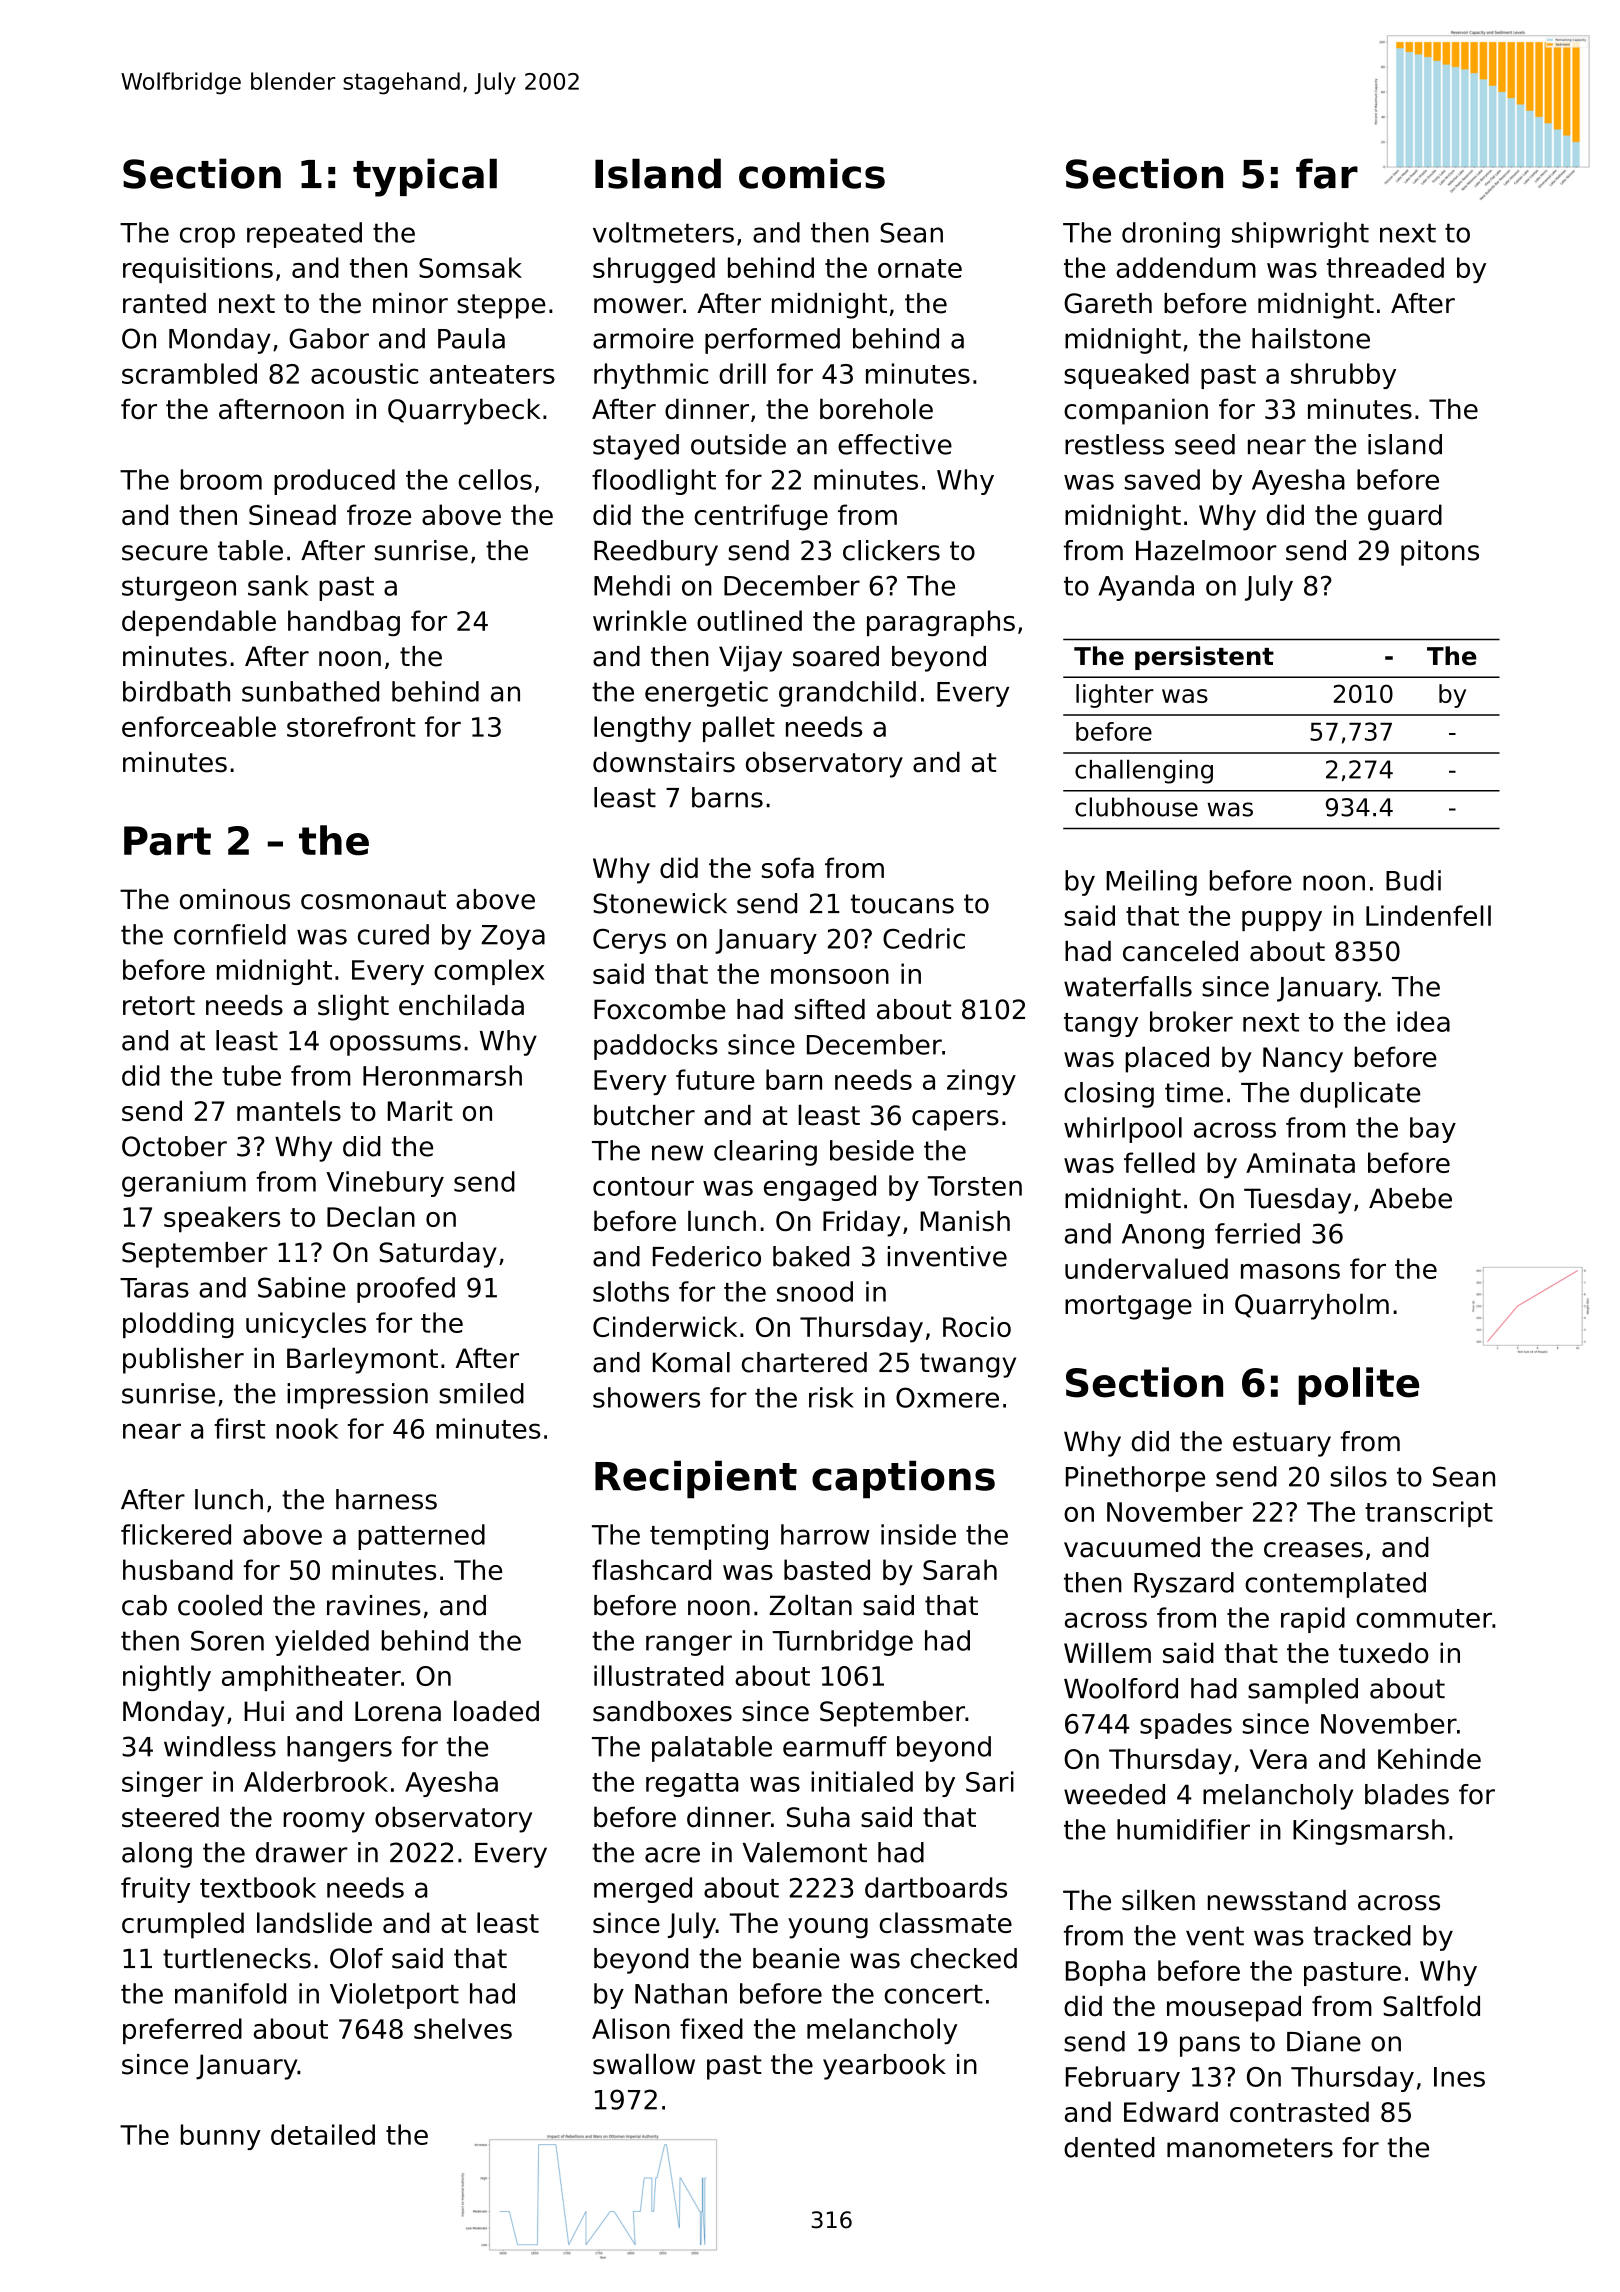  Describe the element at coordinates (941, 623) in the screenshot. I see `paragraphs` at that location.
